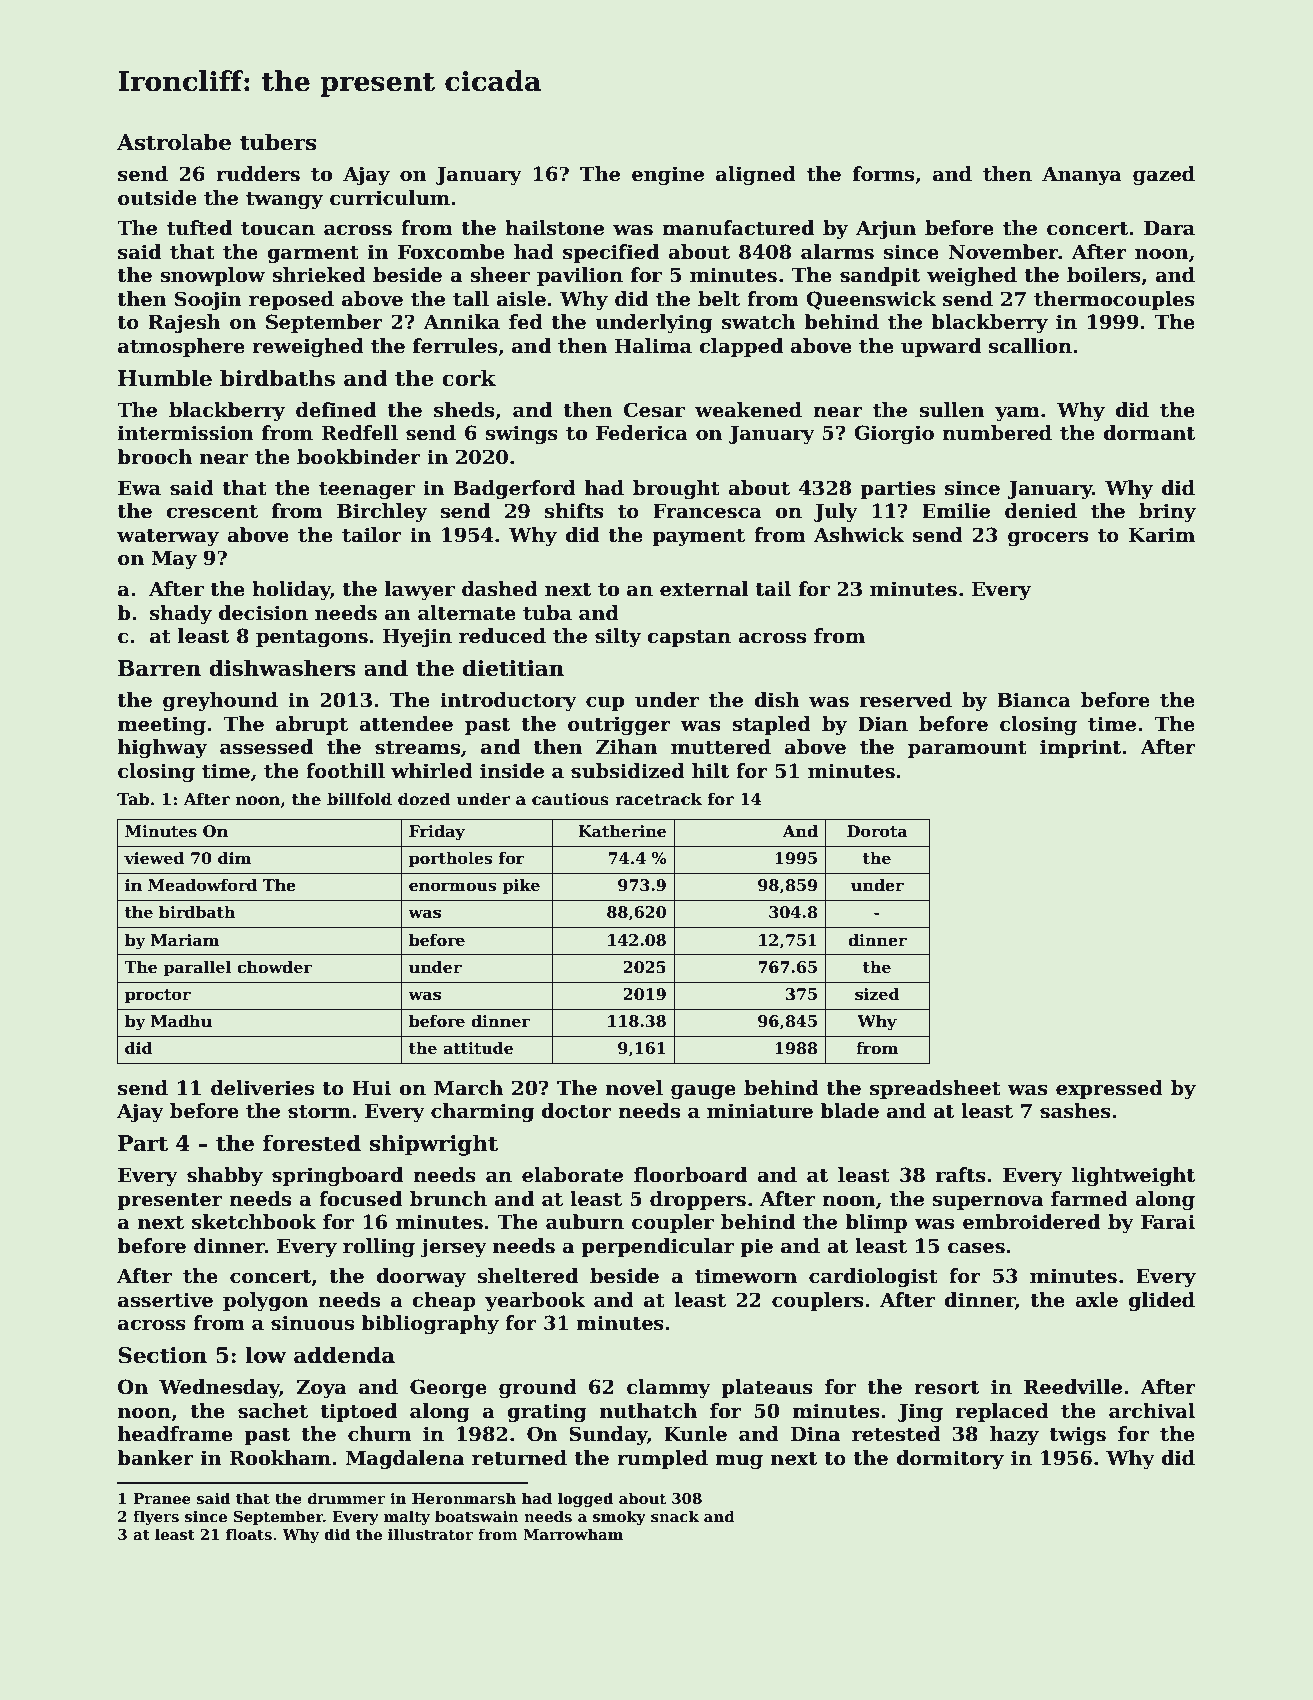 This screenshot has height=1700, width=1313. I want to click on denied, so click(1041, 511).
